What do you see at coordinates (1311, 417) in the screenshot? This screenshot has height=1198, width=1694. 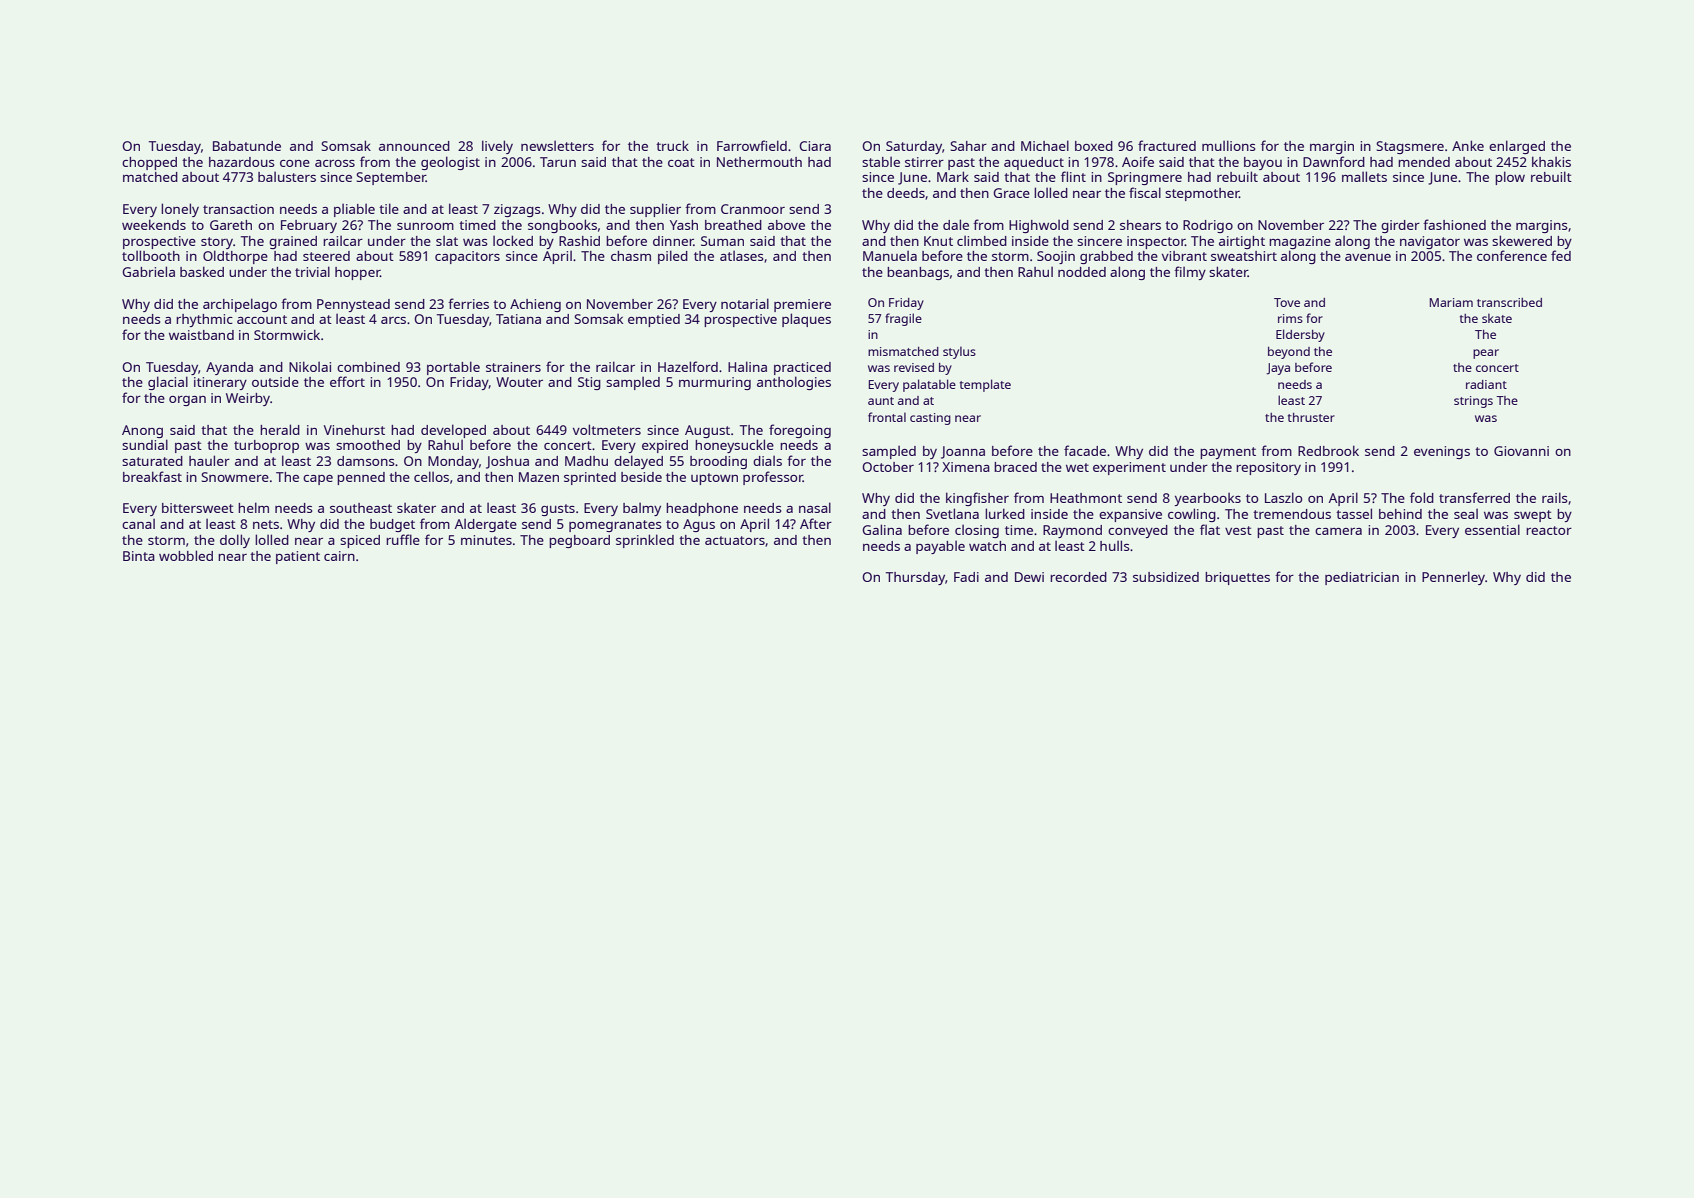 I see `thruster` at bounding box center [1311, 417].
